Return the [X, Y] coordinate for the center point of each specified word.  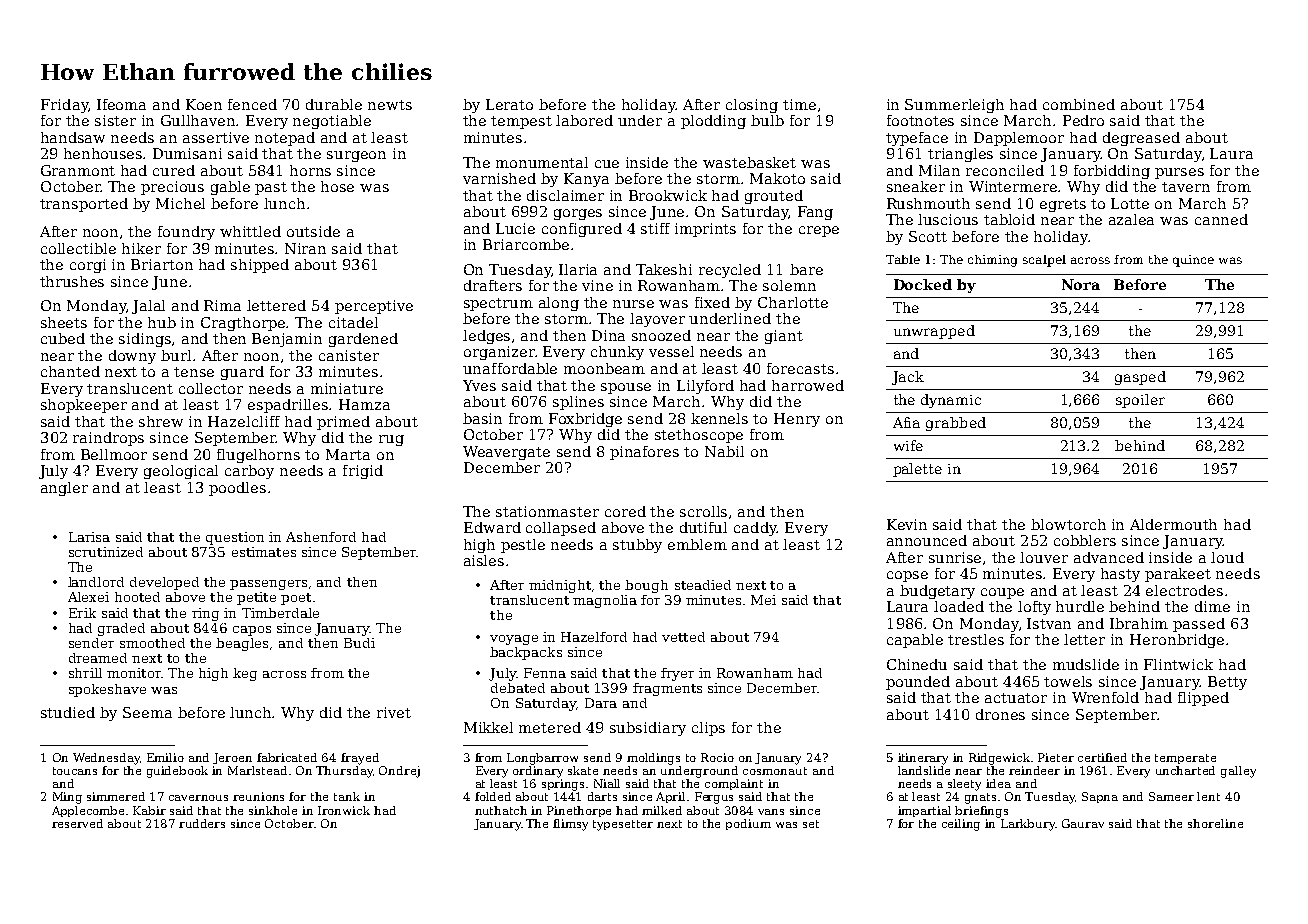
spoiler [1140, 401]
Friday [64, 106]
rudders [202, 823]
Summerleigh [954, 106]
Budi [359, 643]
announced [927, 540]
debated [518, 688]
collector [211, 388]
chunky [617, 353]
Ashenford [321, 537]
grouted [774, 197]
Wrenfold [1105, 697]
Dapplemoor [1019, 139]
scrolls [703, 511]
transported [84, 205]
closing [752, 106]
